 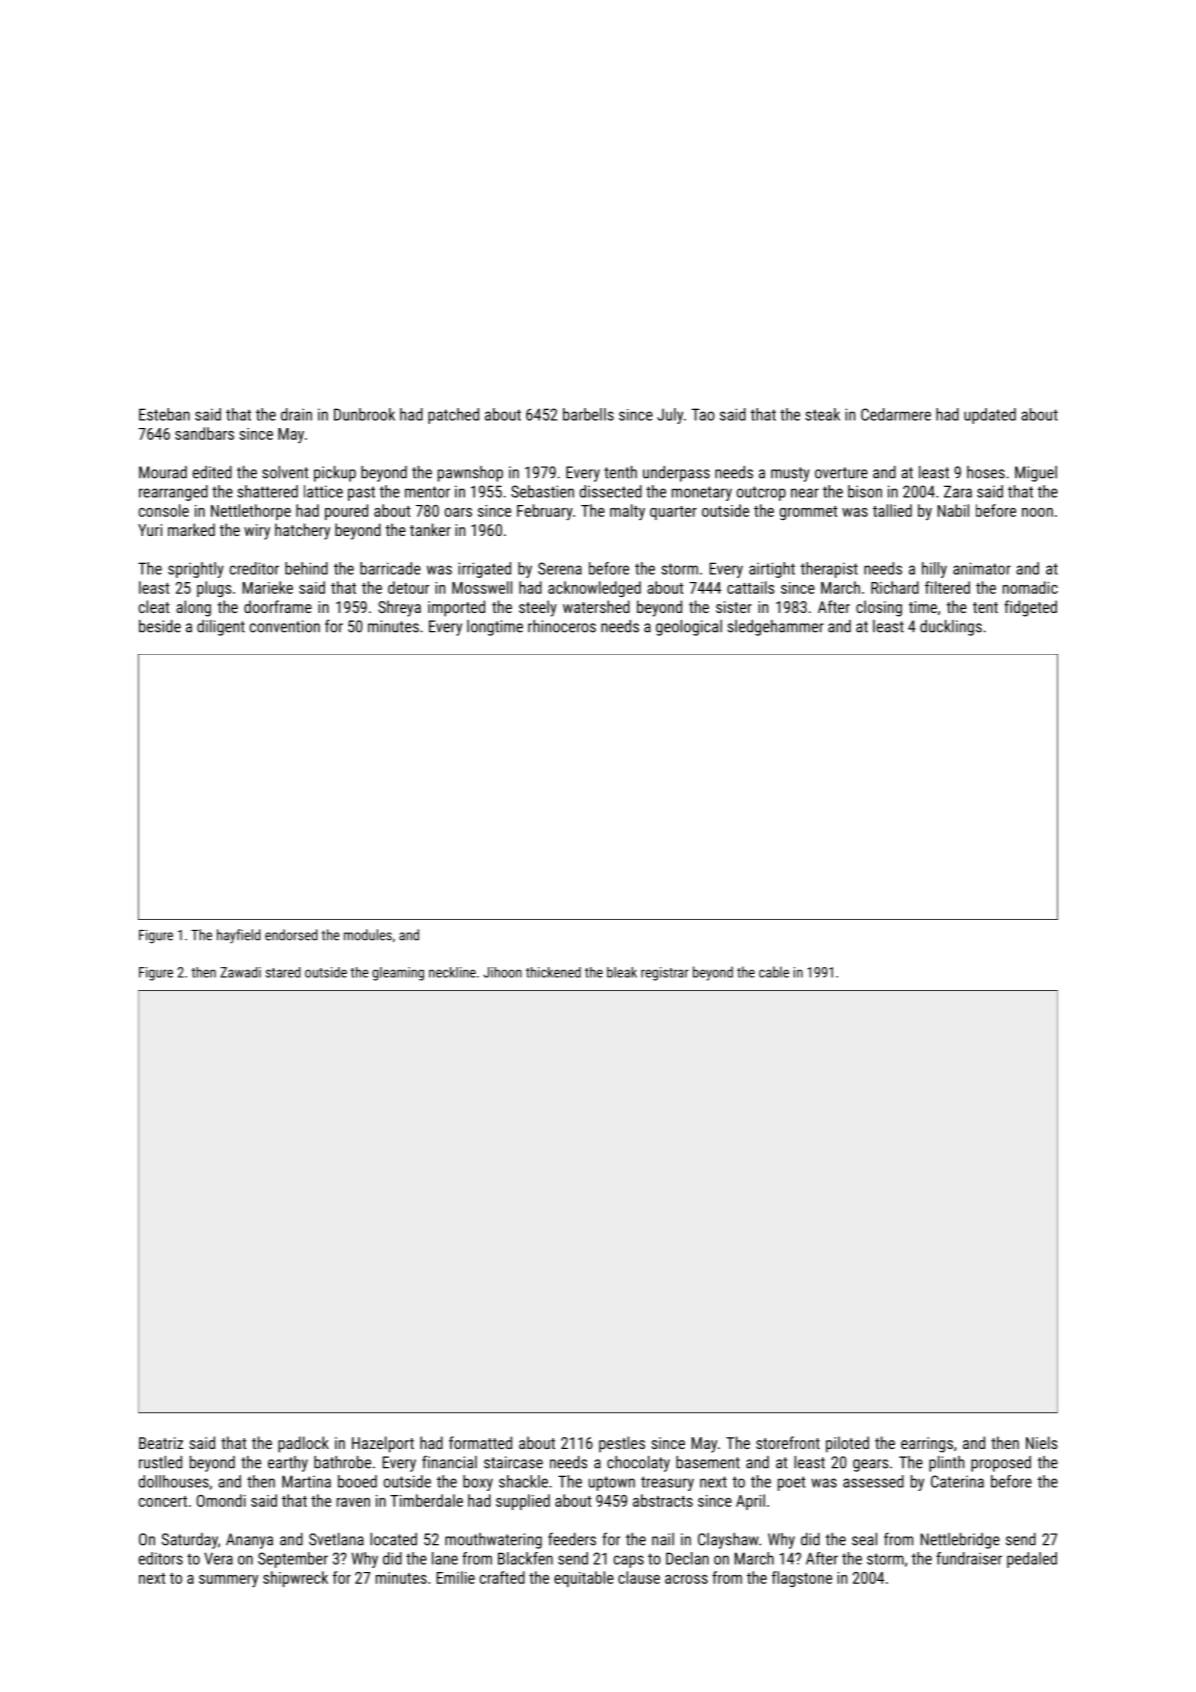 What do you see at coordinates (847, 1444) in the document?
I see `piloted` at bounding box center [847, 1444].
